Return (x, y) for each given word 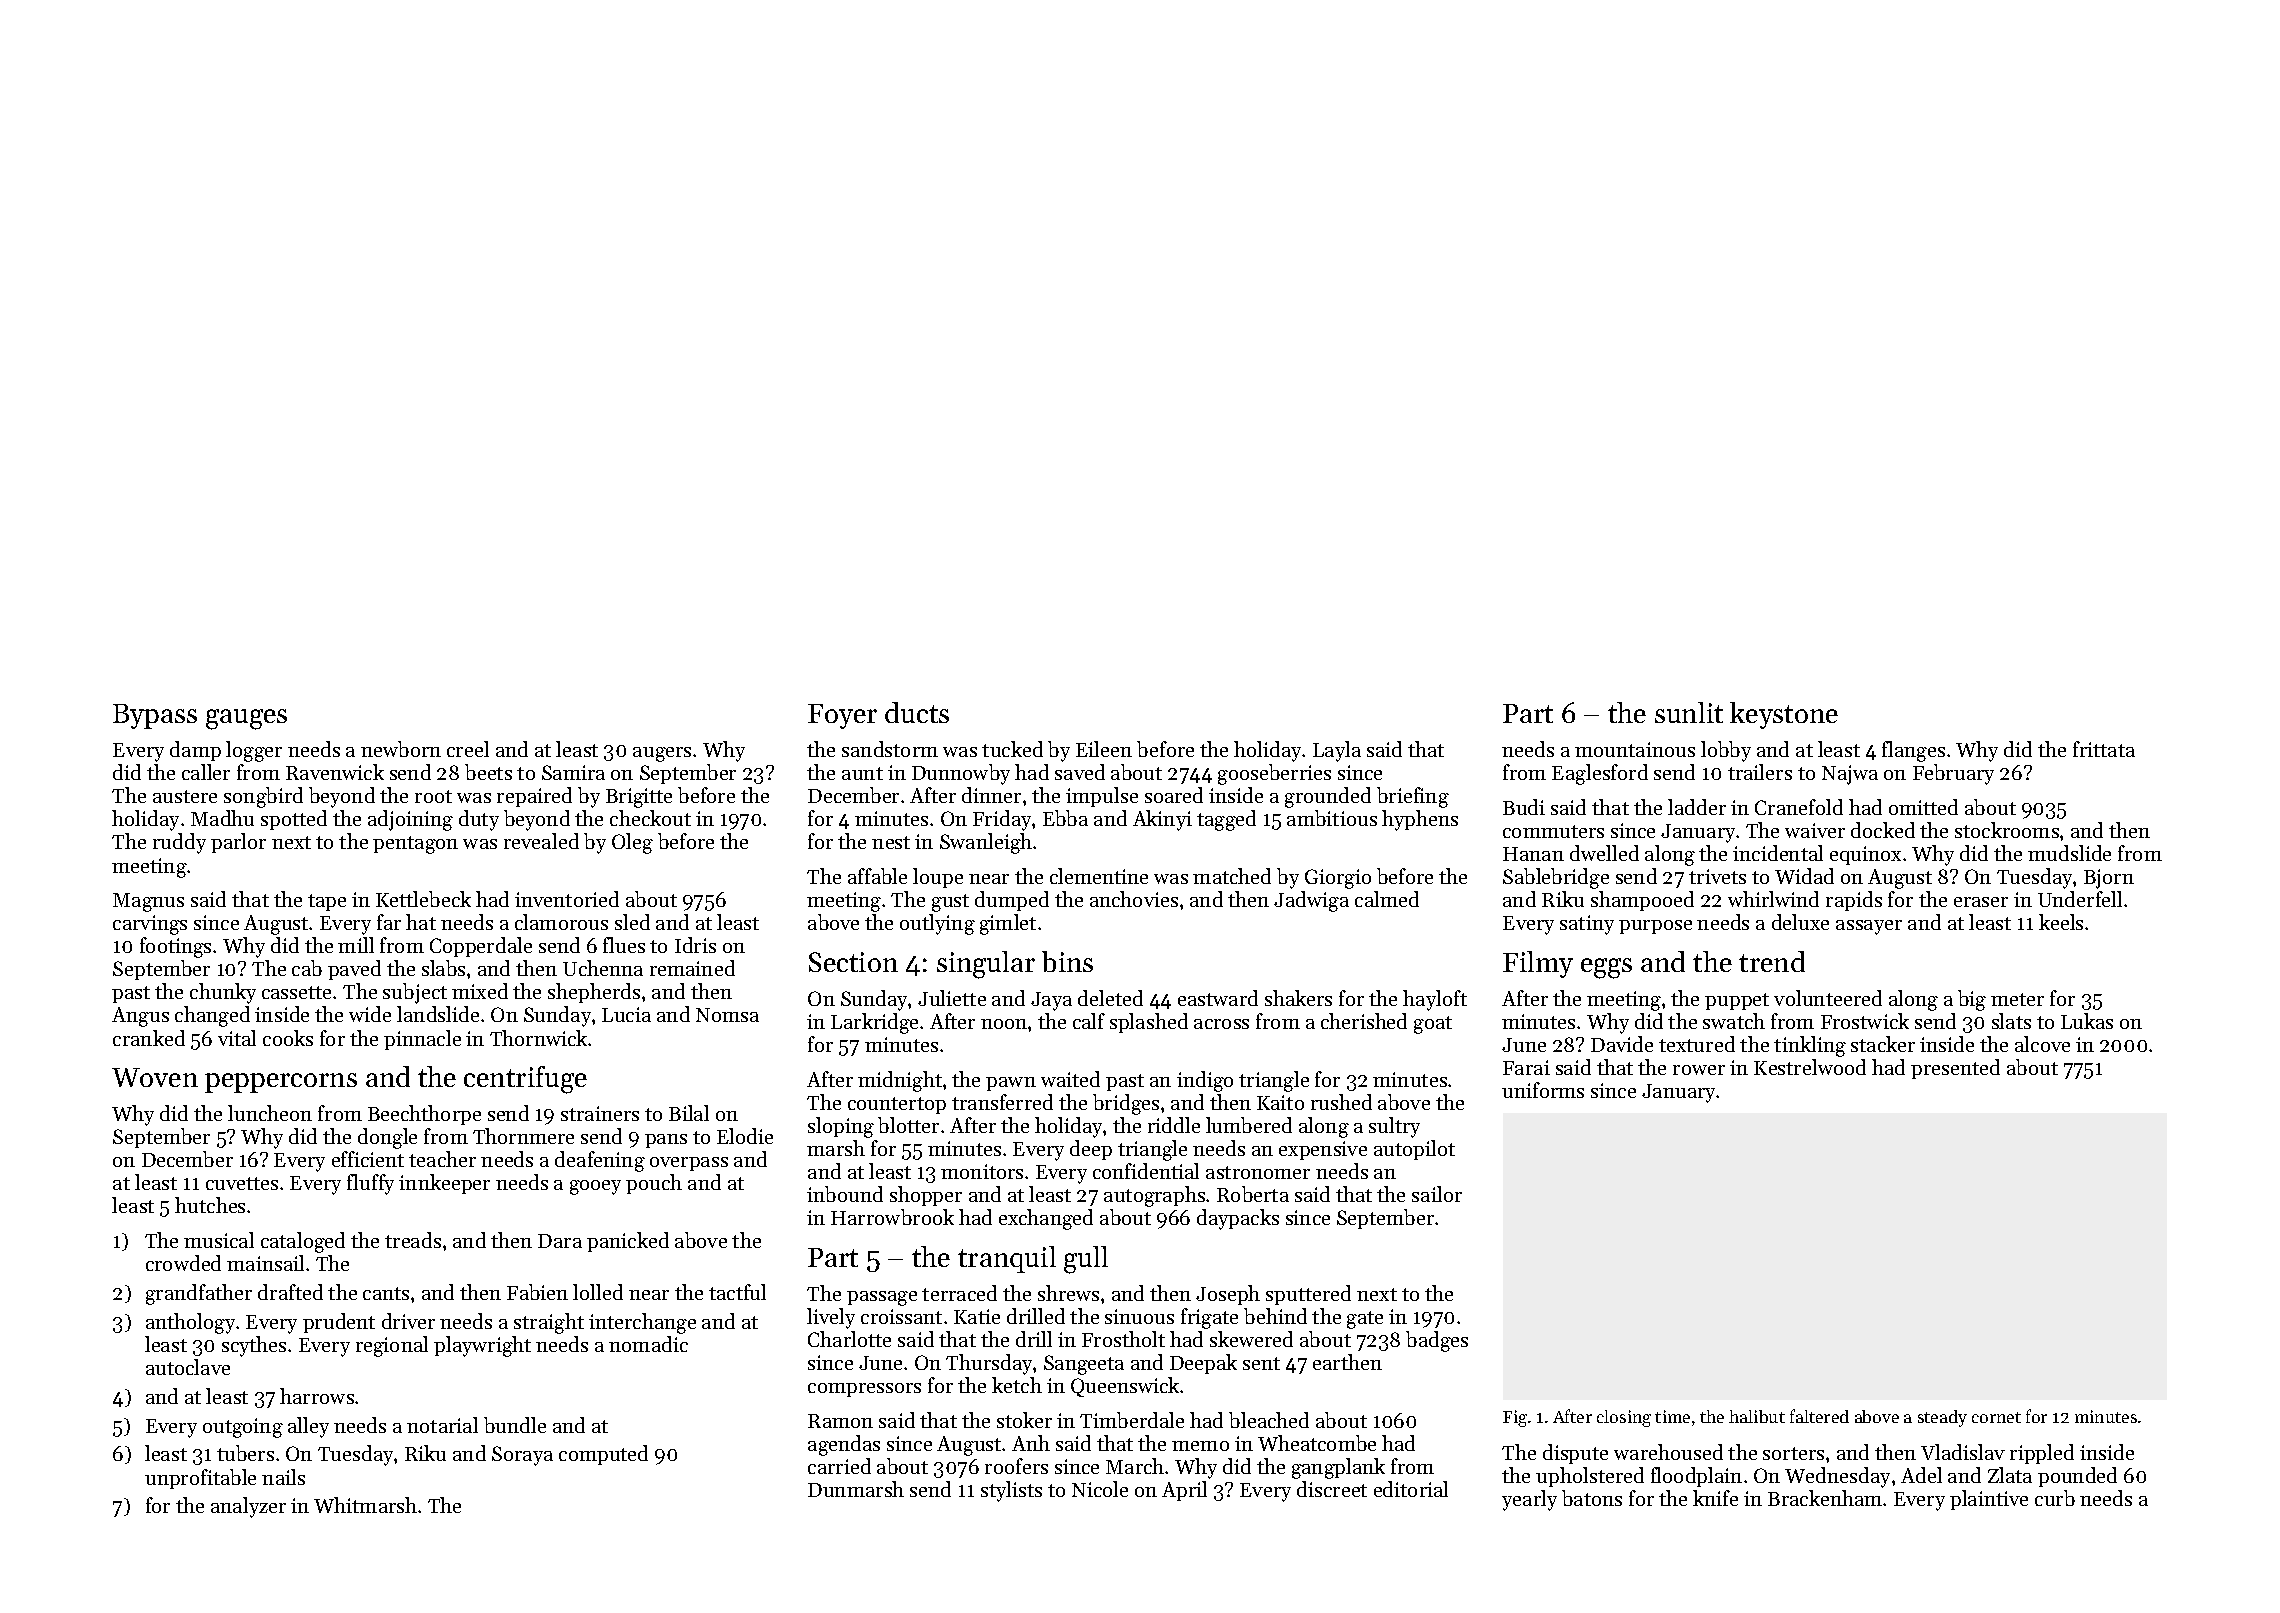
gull (1086, 1260)
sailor (1437, 1194)
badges (1437, 1341)
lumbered (1249, 1125)
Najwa (1850, 775)
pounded (2077, 1477)
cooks (288, 1038)
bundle (515, 1425)
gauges (246, 719)
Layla (1337, 751)
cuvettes (242, 1183)
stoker (1024, 1420)
